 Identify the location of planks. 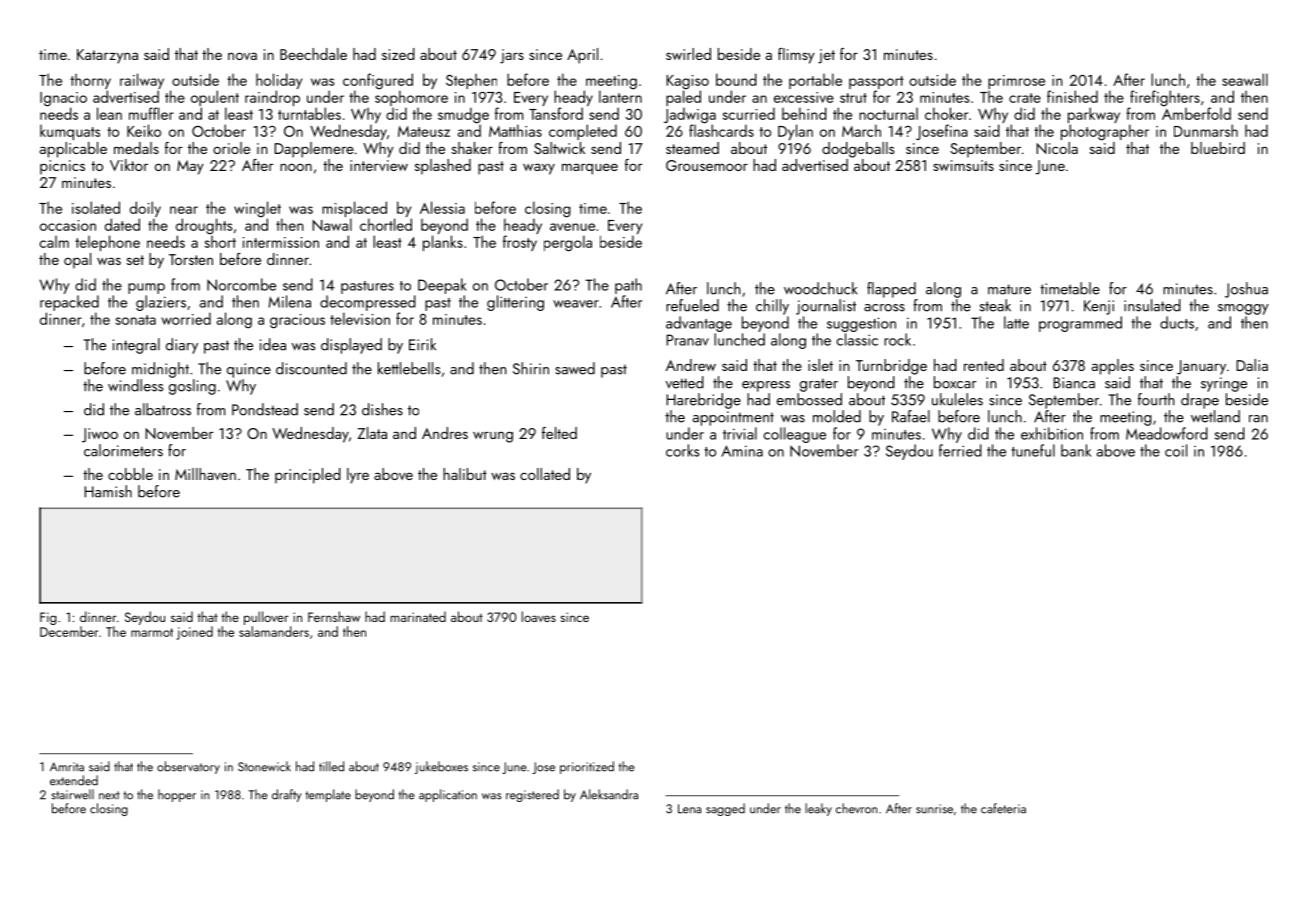
(443, 243).
